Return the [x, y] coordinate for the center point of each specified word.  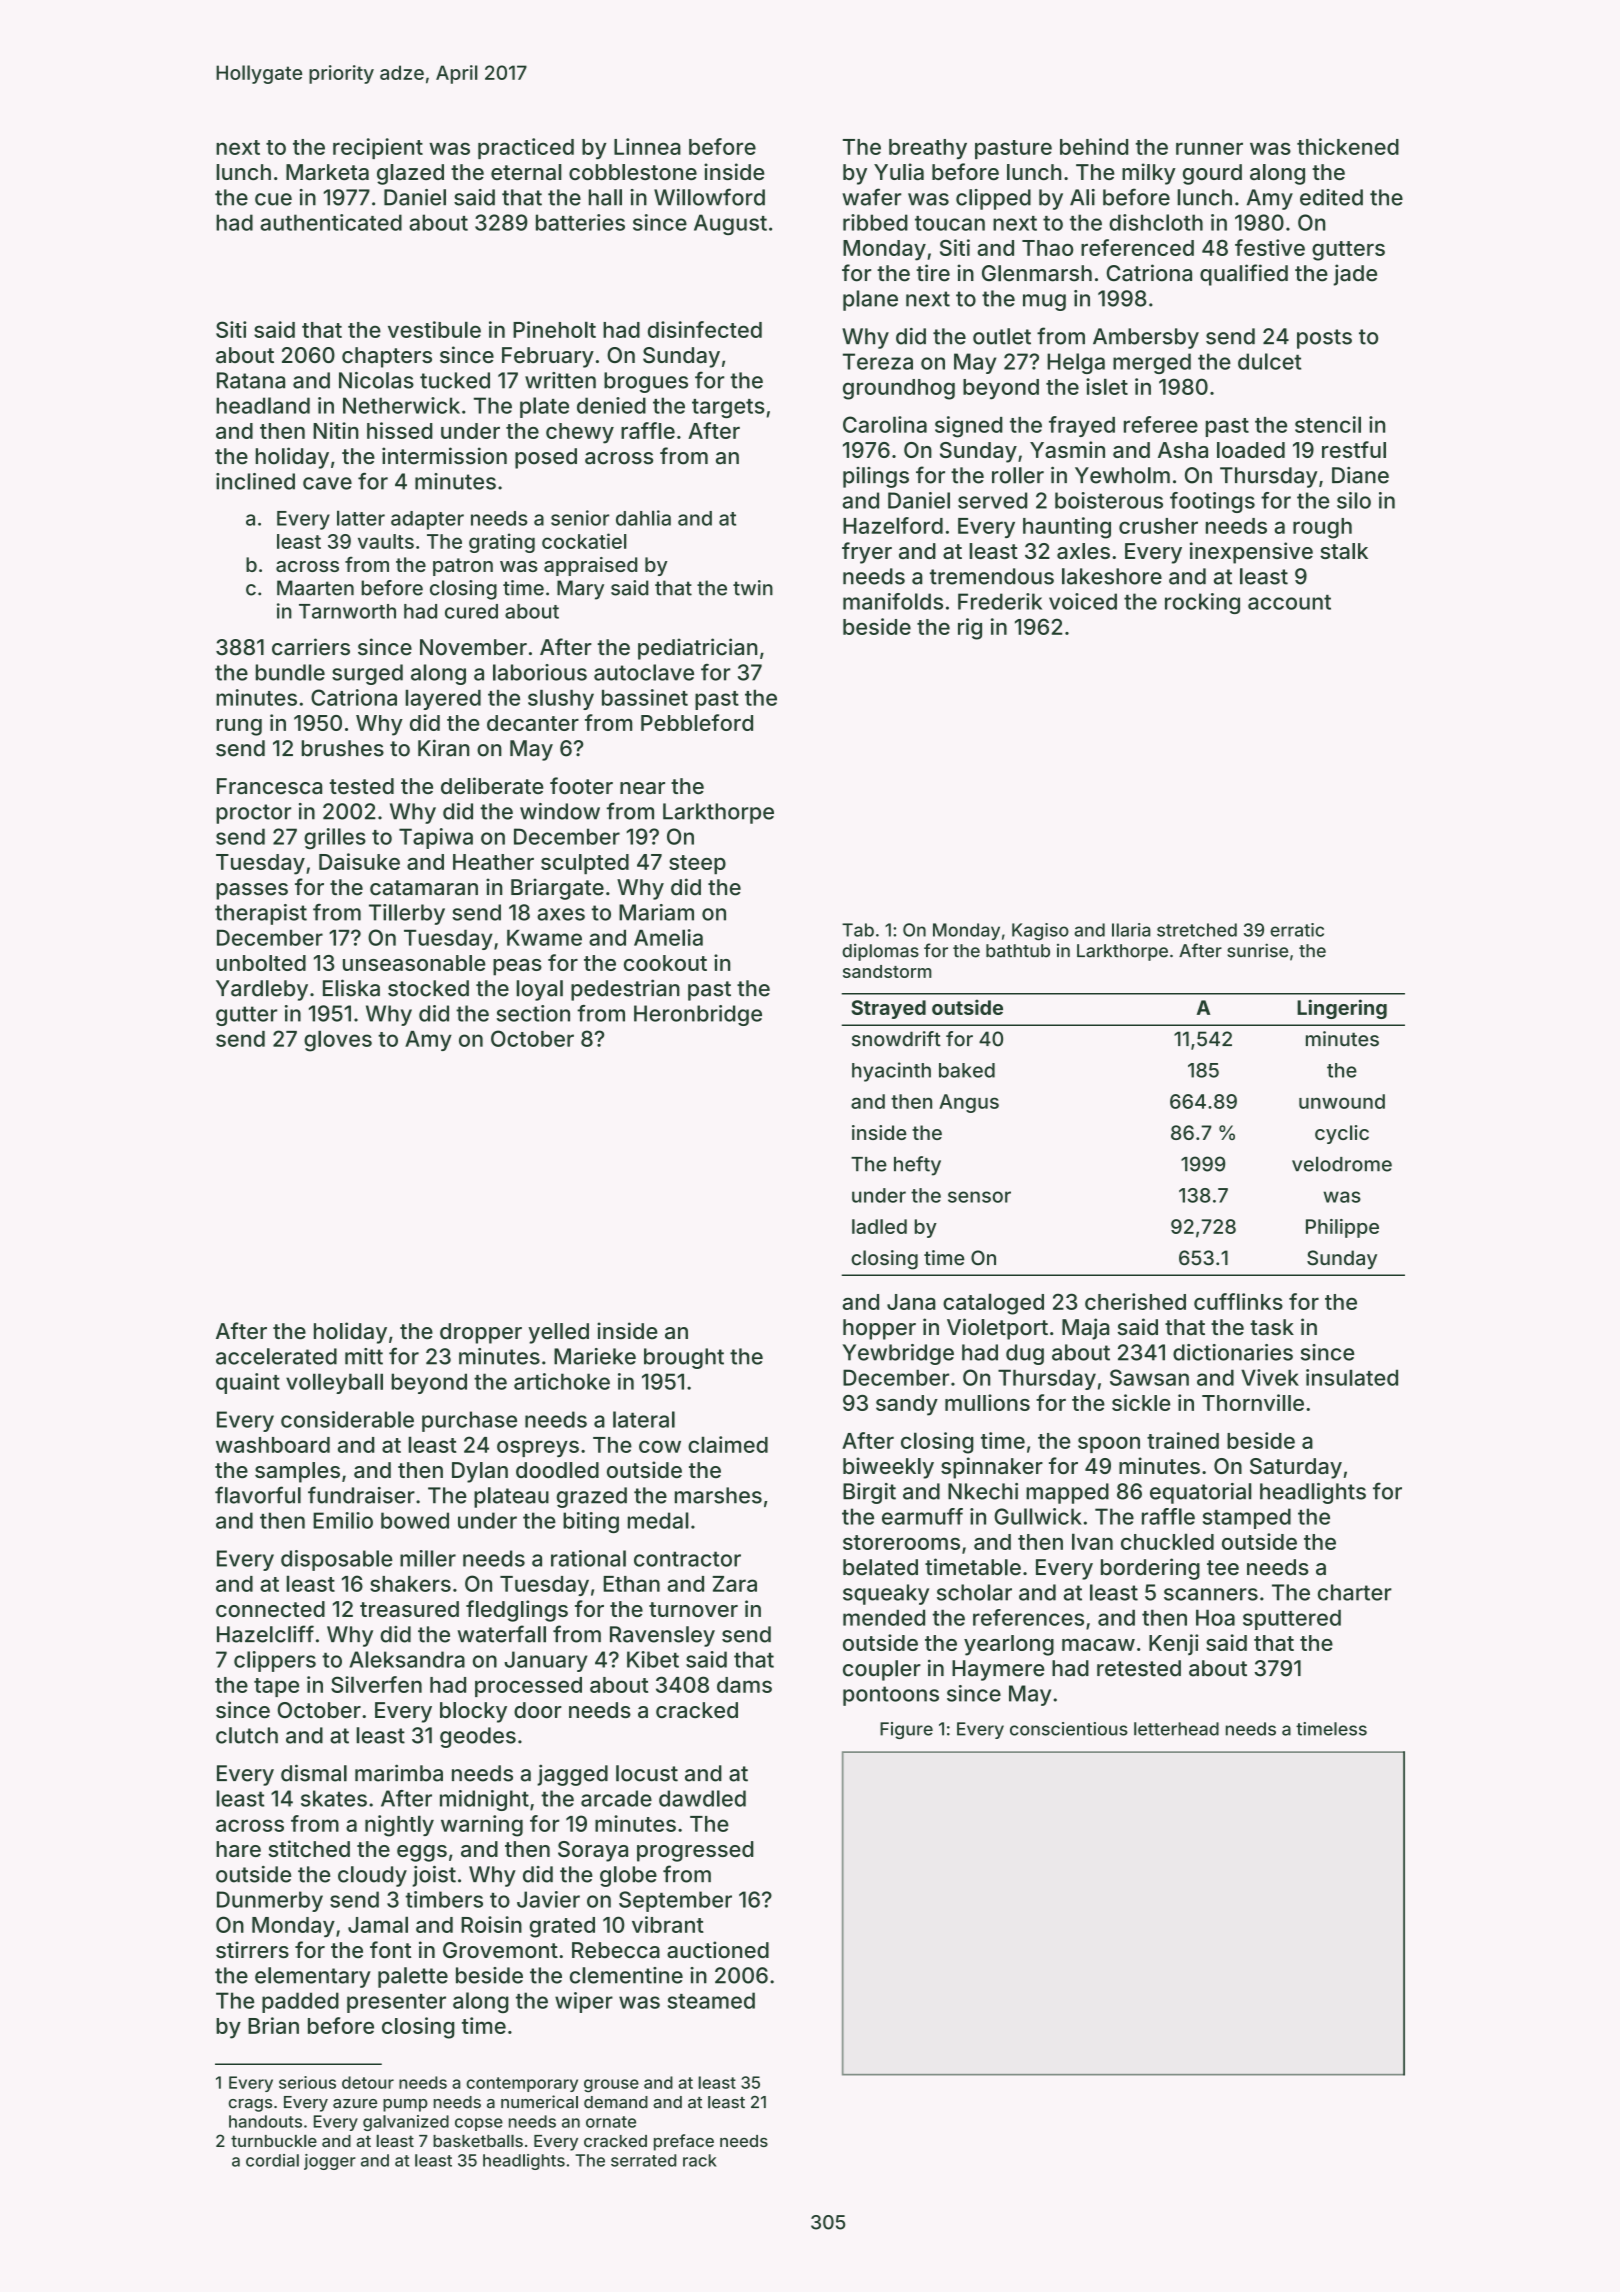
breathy [928, 149]
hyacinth [891, 1072]
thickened [1348, 146]
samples [297, 1472]
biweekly [888, 1468]
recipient [378, 148]
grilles [335, 838]
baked [967, 1070]
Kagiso [1040, 932]
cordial [272, 2160]
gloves [338, 1041]
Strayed [888, 1009]
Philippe [1342, 1228]
